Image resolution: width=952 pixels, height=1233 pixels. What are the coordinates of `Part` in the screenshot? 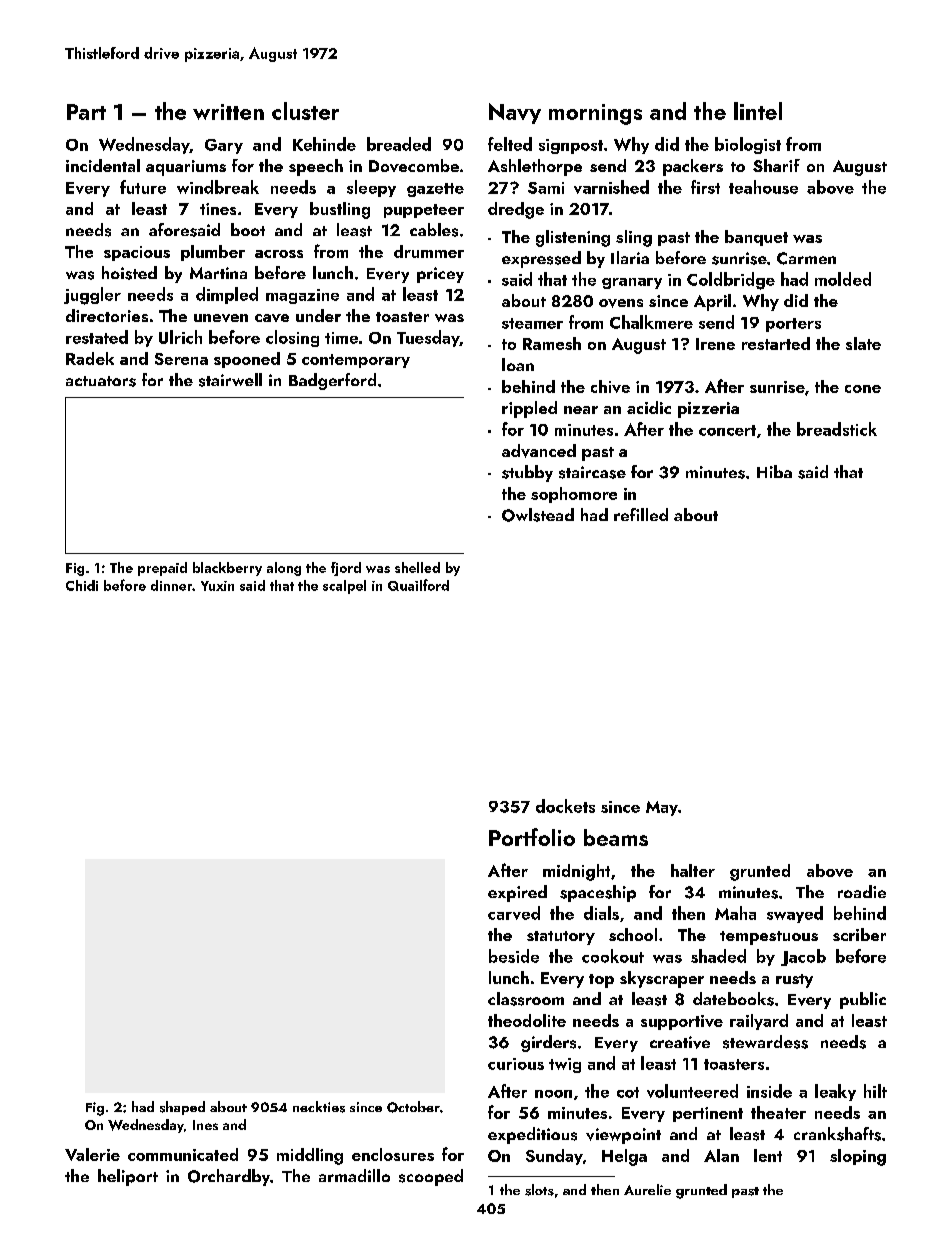 It's located at (86, 112).
